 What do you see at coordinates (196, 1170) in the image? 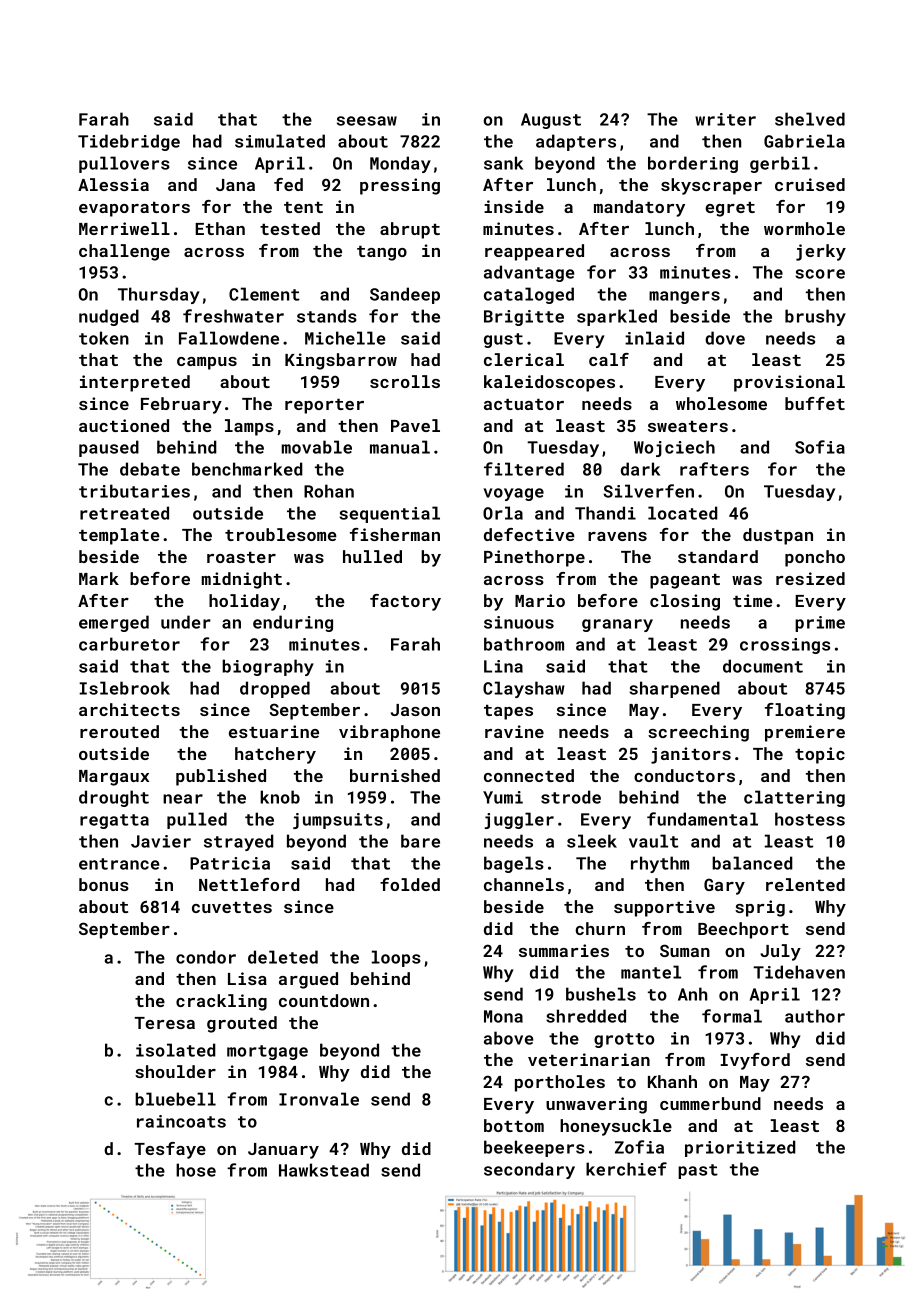
I see `hose` at bounding box center [196, 1170].
